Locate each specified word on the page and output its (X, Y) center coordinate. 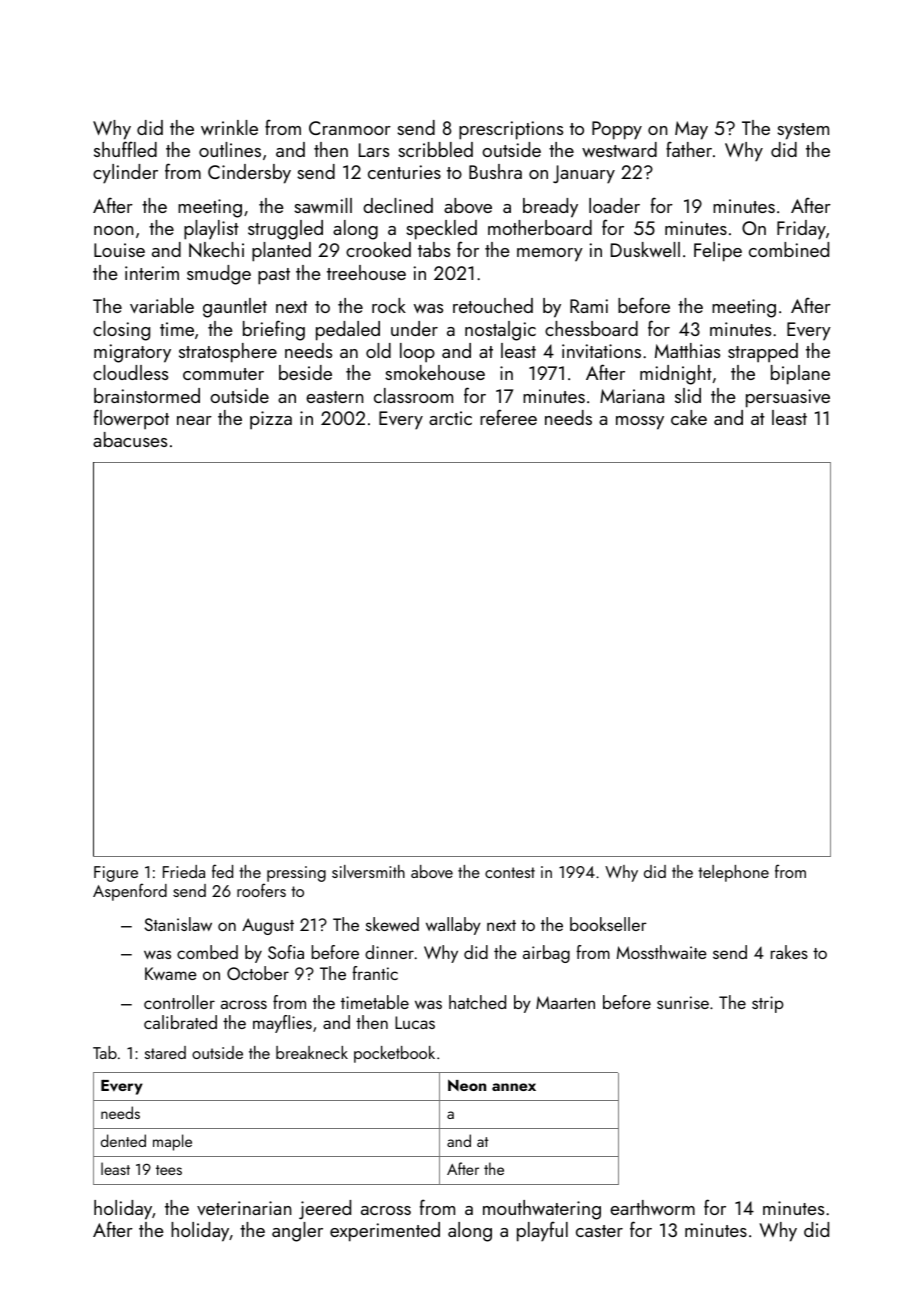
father (689, 149)
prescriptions (511, 130)
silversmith (368, 871)
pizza (271, 420)
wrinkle (229, 127)
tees (169, 1170)
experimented (385, 1232)
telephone (733, 873)
